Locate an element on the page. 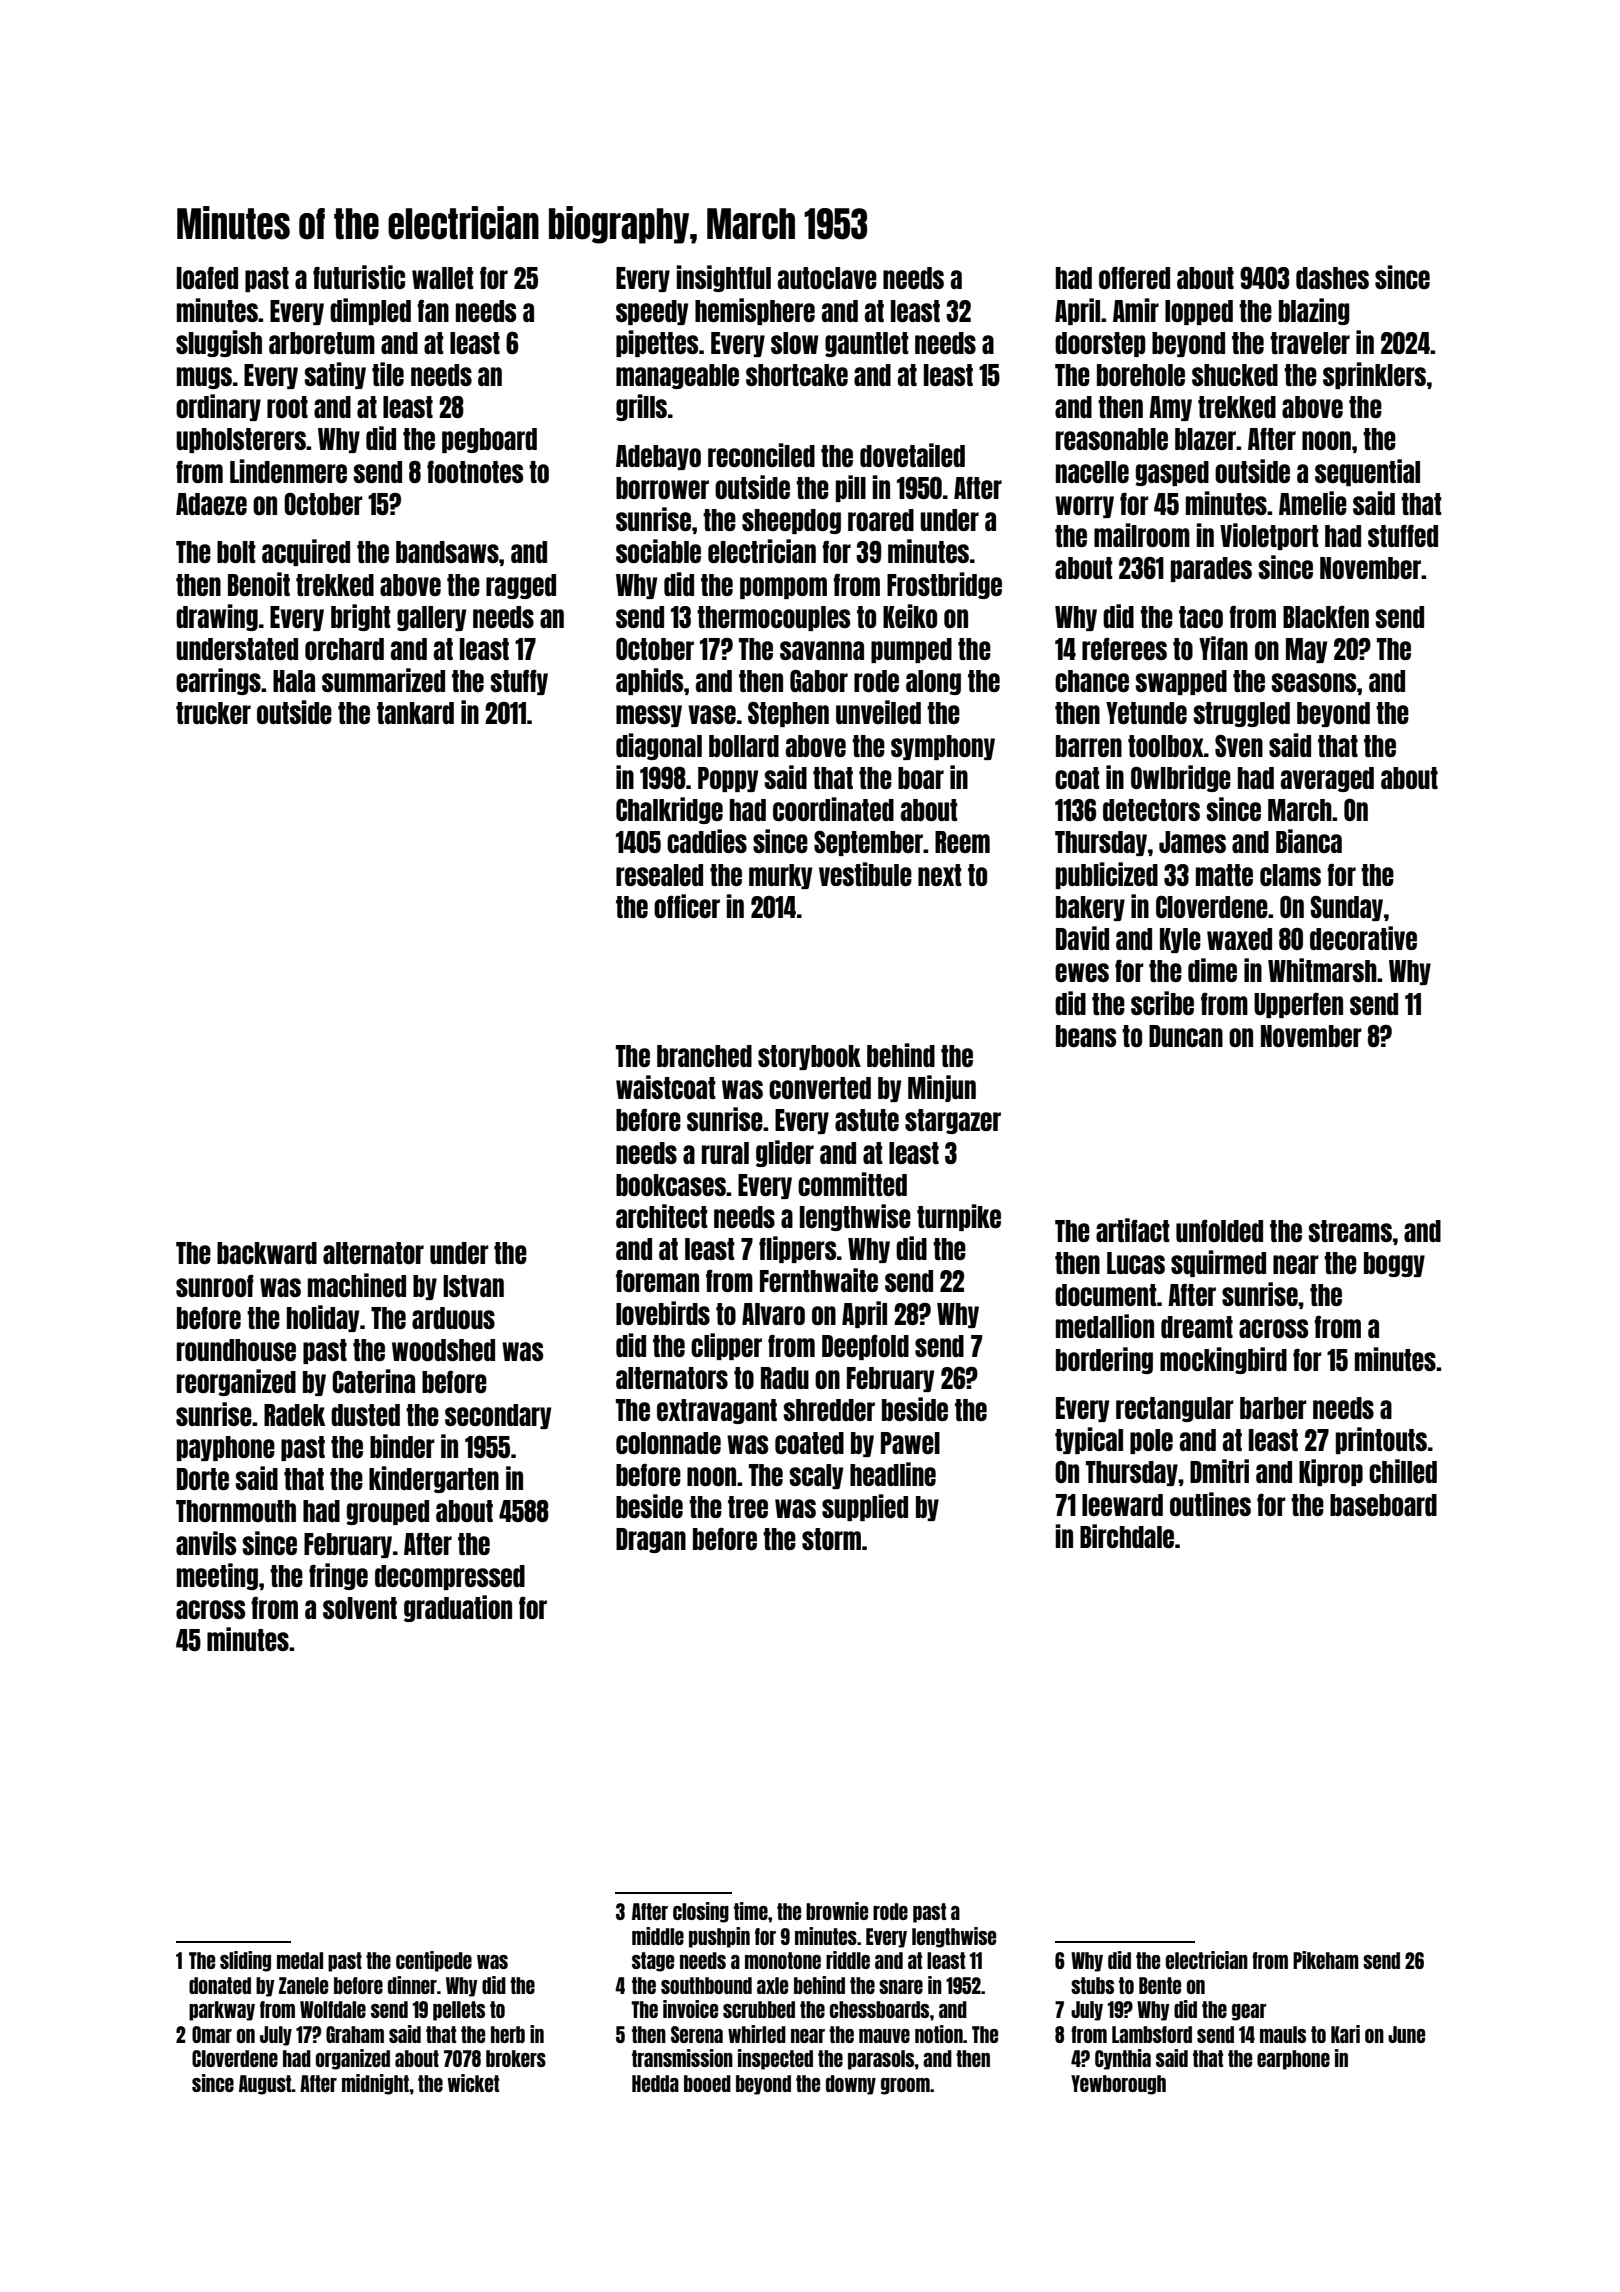 The width and height of the page is (1620, 2292). Upperfen is located at coordinates (1298, 1005).
